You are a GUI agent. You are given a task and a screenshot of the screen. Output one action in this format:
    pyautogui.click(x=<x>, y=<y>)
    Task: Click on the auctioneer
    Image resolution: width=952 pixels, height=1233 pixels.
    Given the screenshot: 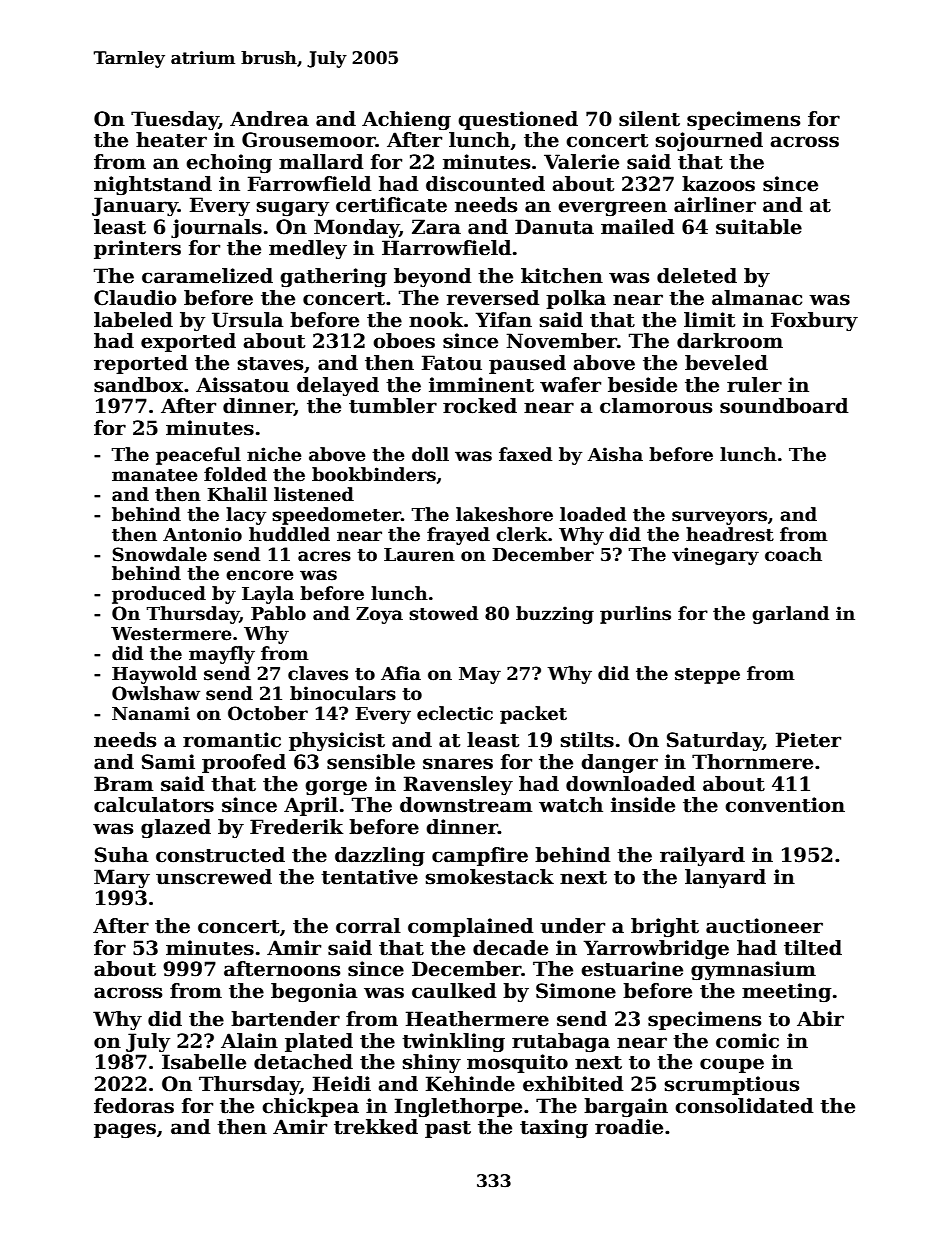 What is the action you would take?
    pyautogui.click(x=764, y=926)
